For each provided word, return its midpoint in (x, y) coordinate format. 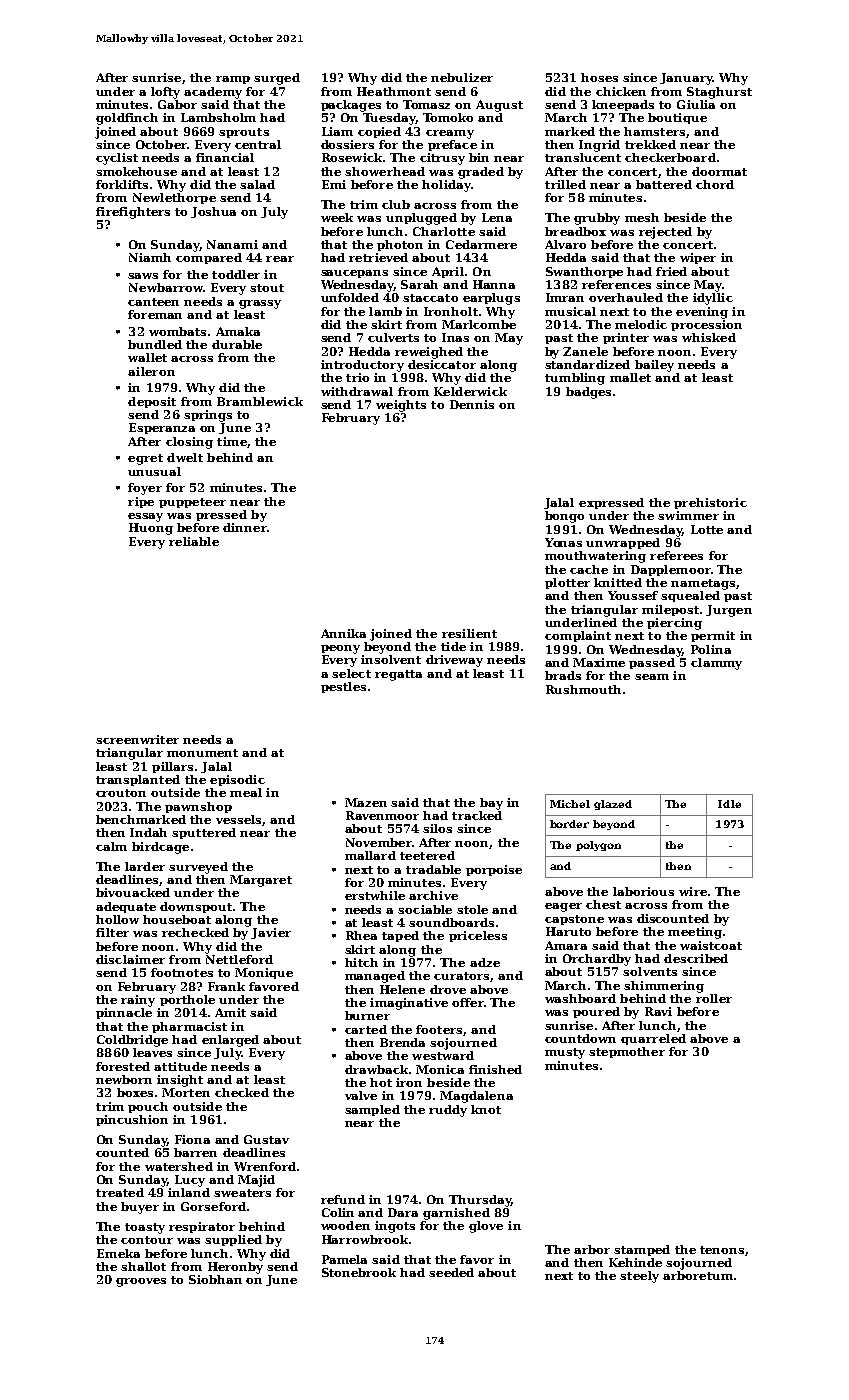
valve (361, 1095)
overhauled (626, 297)
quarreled (653, 1039)
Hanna (494, 284)
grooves (141, 1282)
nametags (703, 584)
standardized (587, 364)
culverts (393, 337)
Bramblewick (260, 401)
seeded (451, 1272)
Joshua (213, 212)
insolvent (391, 659)
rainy (138, 1001)
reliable (194, 541)
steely (639, 1277)
